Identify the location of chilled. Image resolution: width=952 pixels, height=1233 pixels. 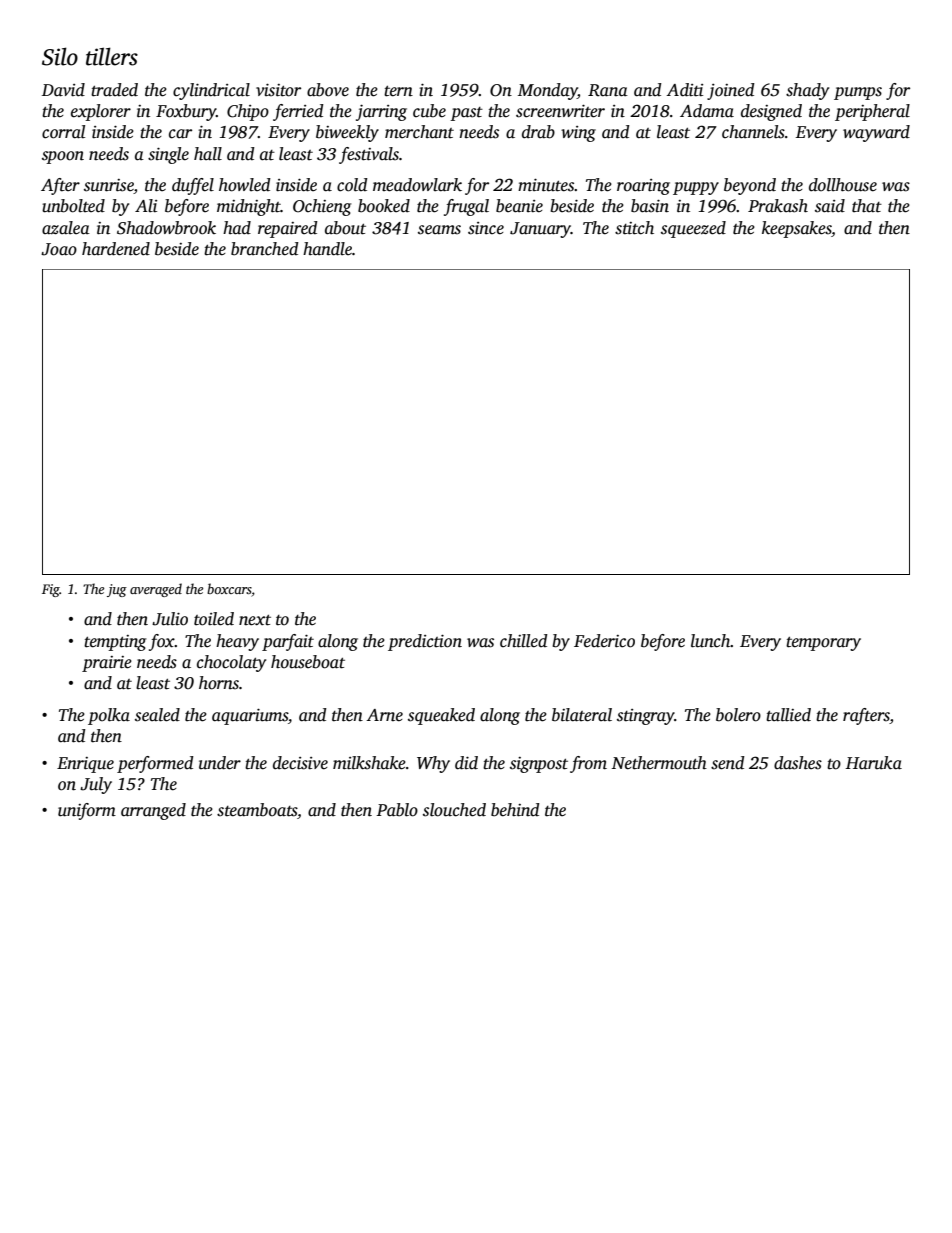
(524, 641).
